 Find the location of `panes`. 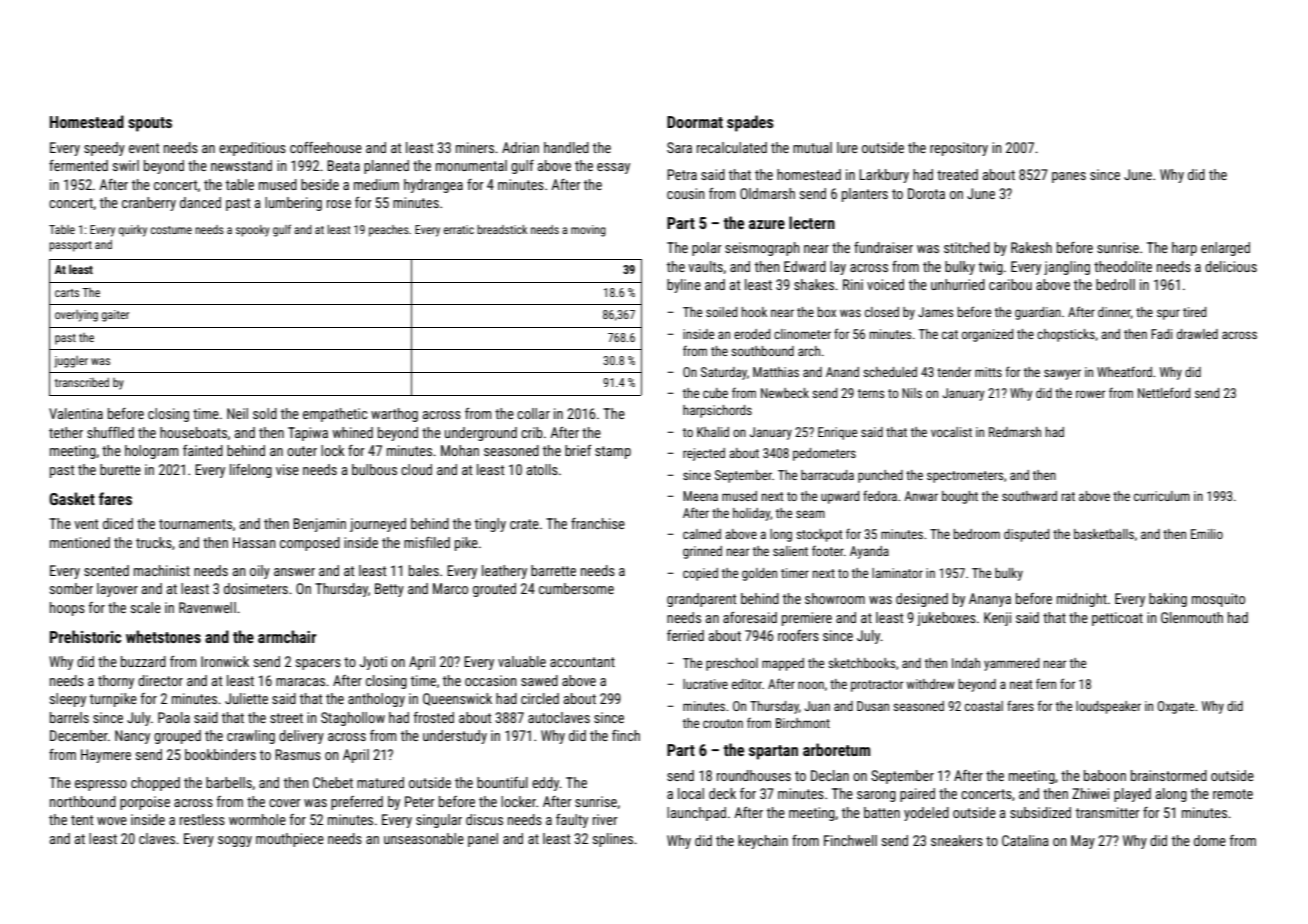

panes is located at coordinates (1069, 177).
